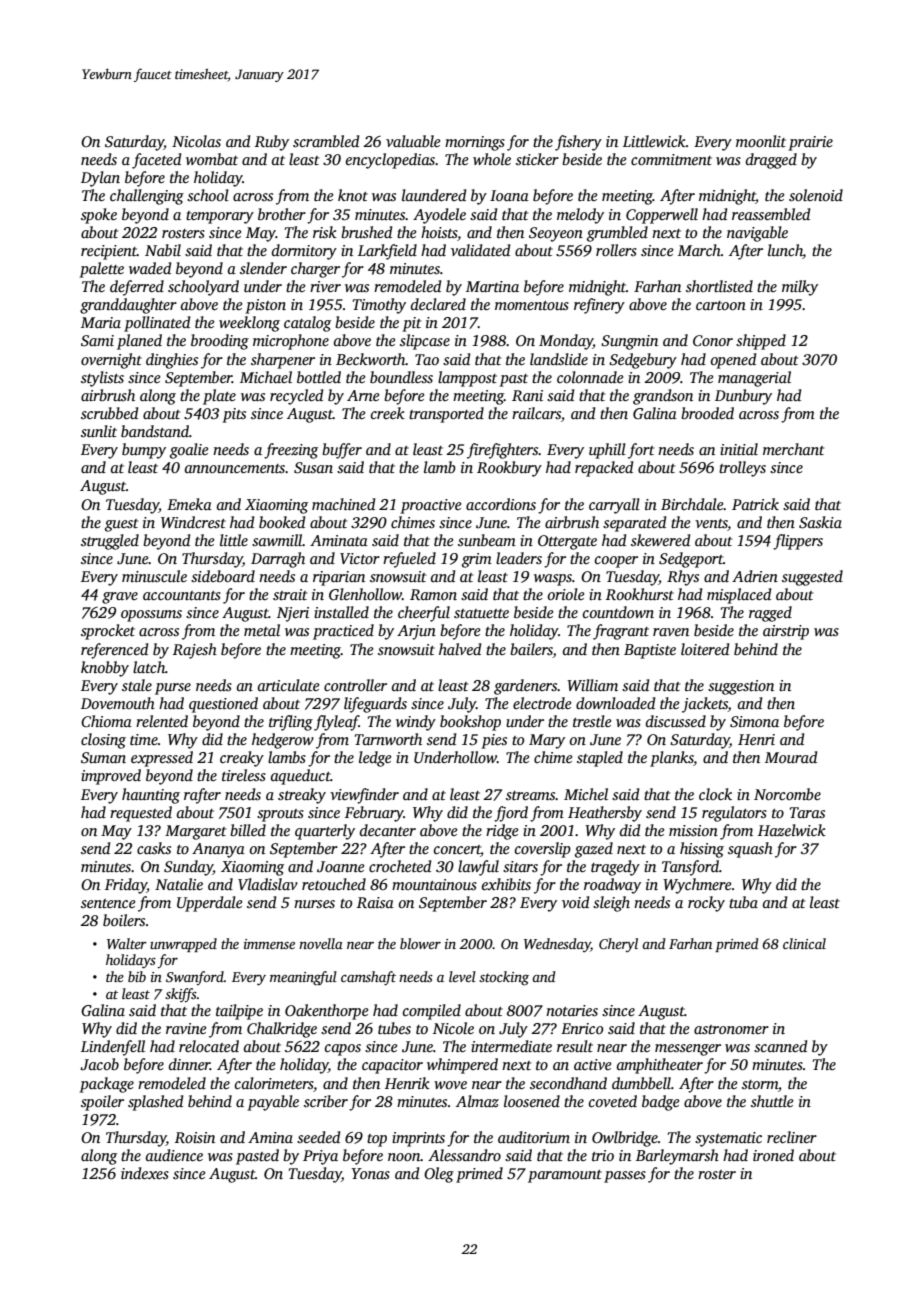  I want to click on improved, so click(111, 777).
